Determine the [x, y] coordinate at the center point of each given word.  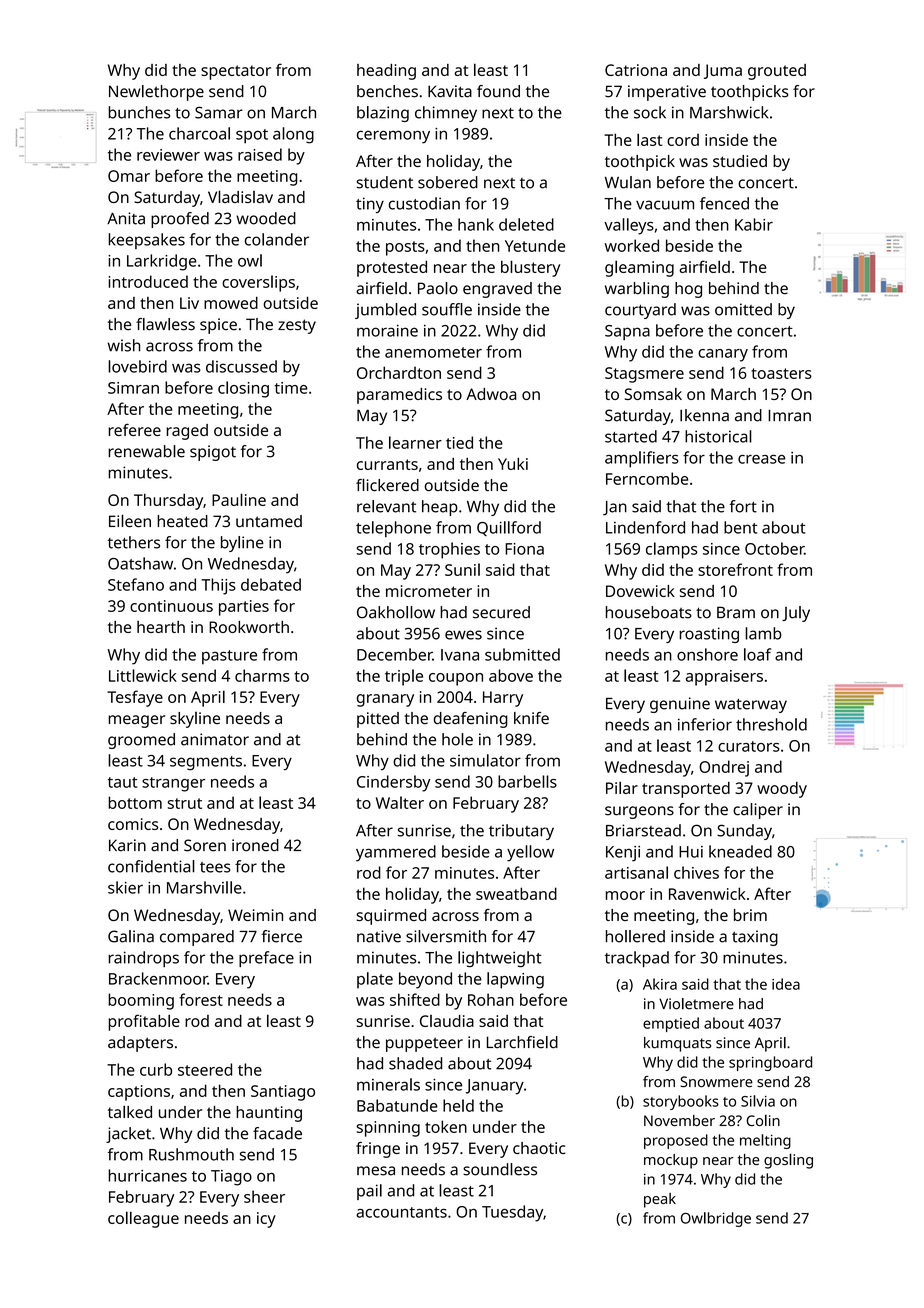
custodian [424, 203]
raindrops [143, 959]
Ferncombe [647, 478]
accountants [401, 1212]
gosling [788, 1161]
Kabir [754, 224]
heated [182, 521]
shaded [415, 1063]
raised [260, 154]
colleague [143, 1219]
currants [387, 464]
